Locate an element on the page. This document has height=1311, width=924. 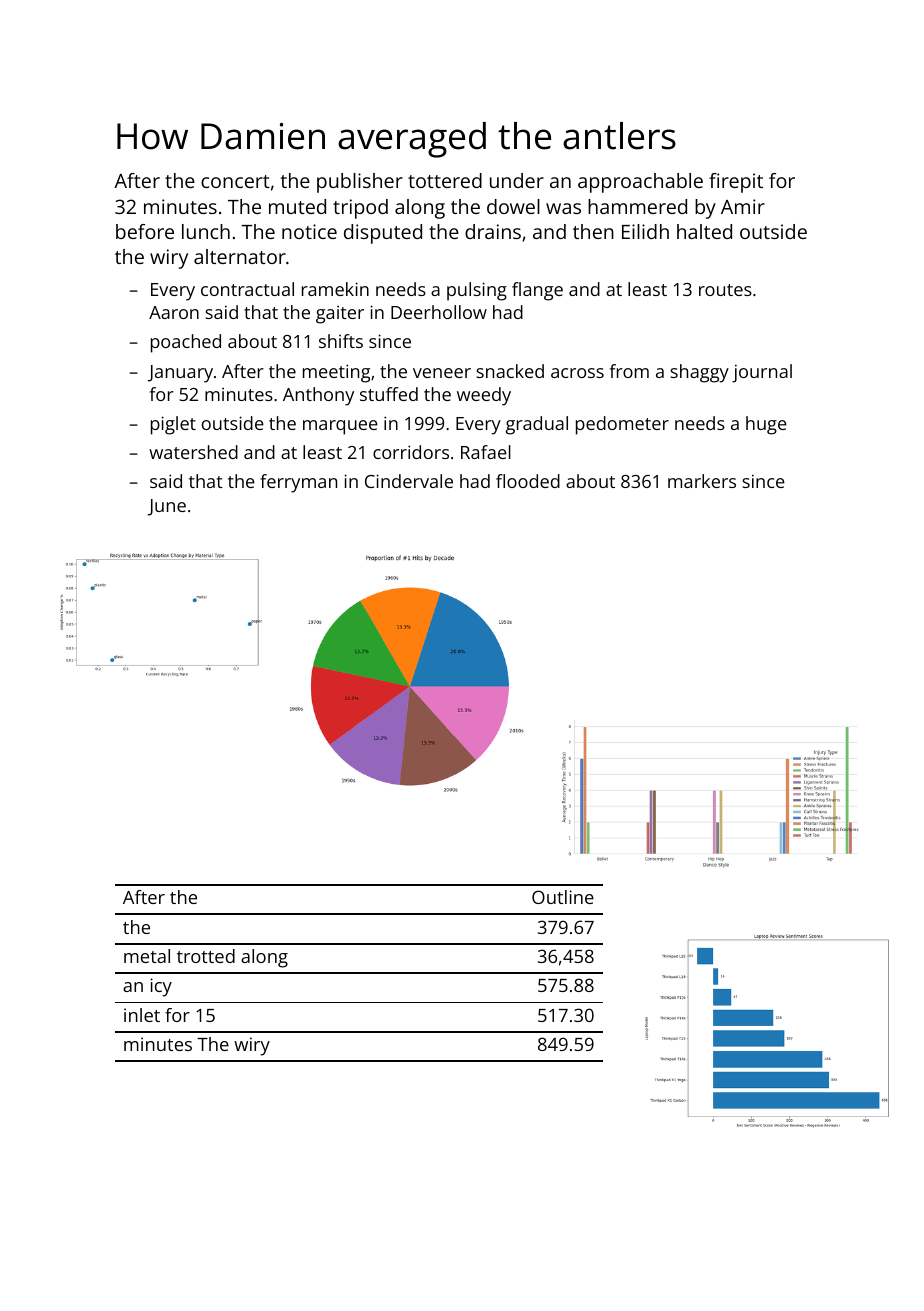
flooded is located at coordinates (528, 481).
